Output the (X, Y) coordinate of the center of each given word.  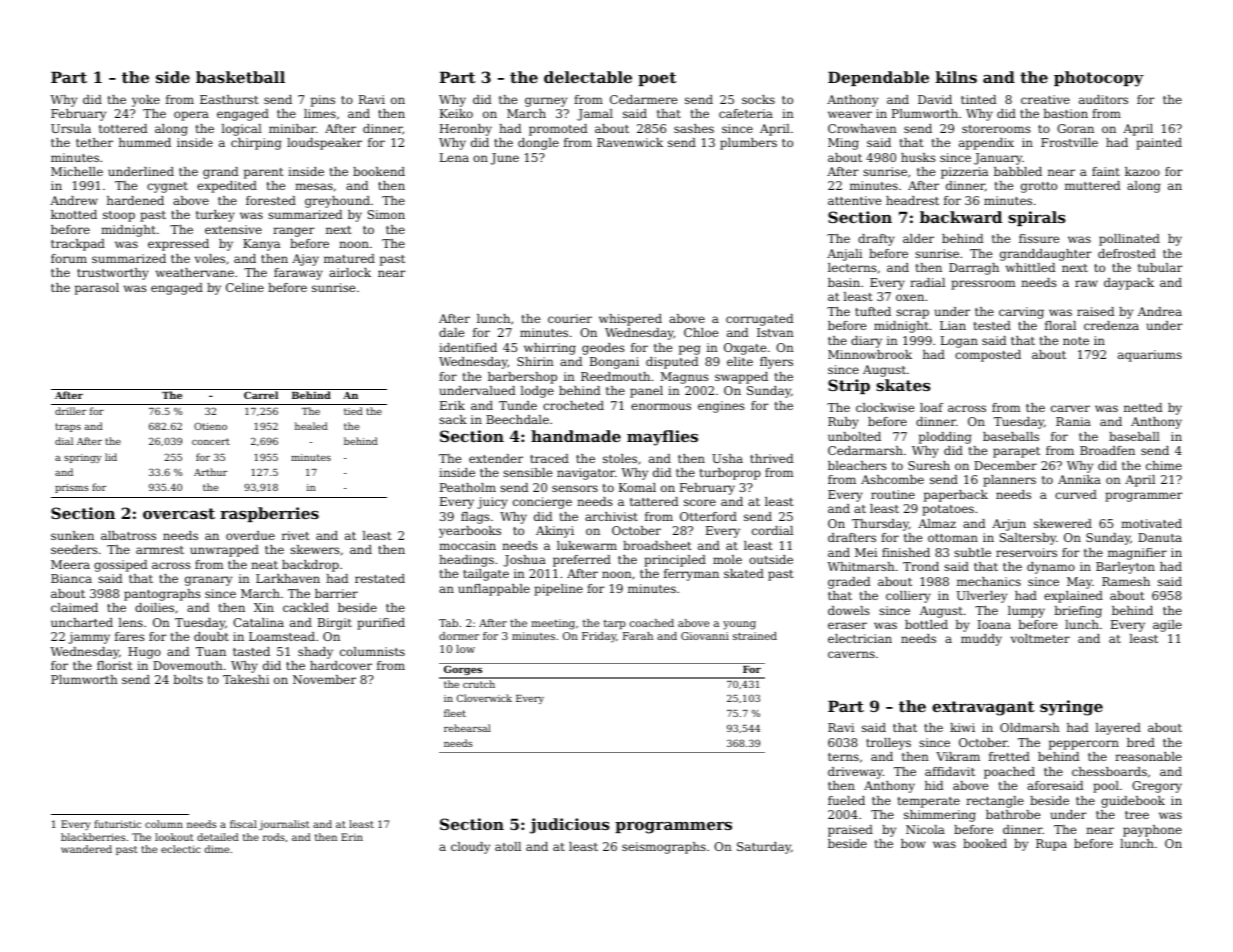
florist (114, 665)
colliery (908, 597)
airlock (350, 272)
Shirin (535, 361)
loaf (931, 407)
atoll (508, 846)
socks (758, 99)
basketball (240, 77)
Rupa (1051, 845)
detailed (218, 837)
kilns (956, 77)
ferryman (691, 575)
